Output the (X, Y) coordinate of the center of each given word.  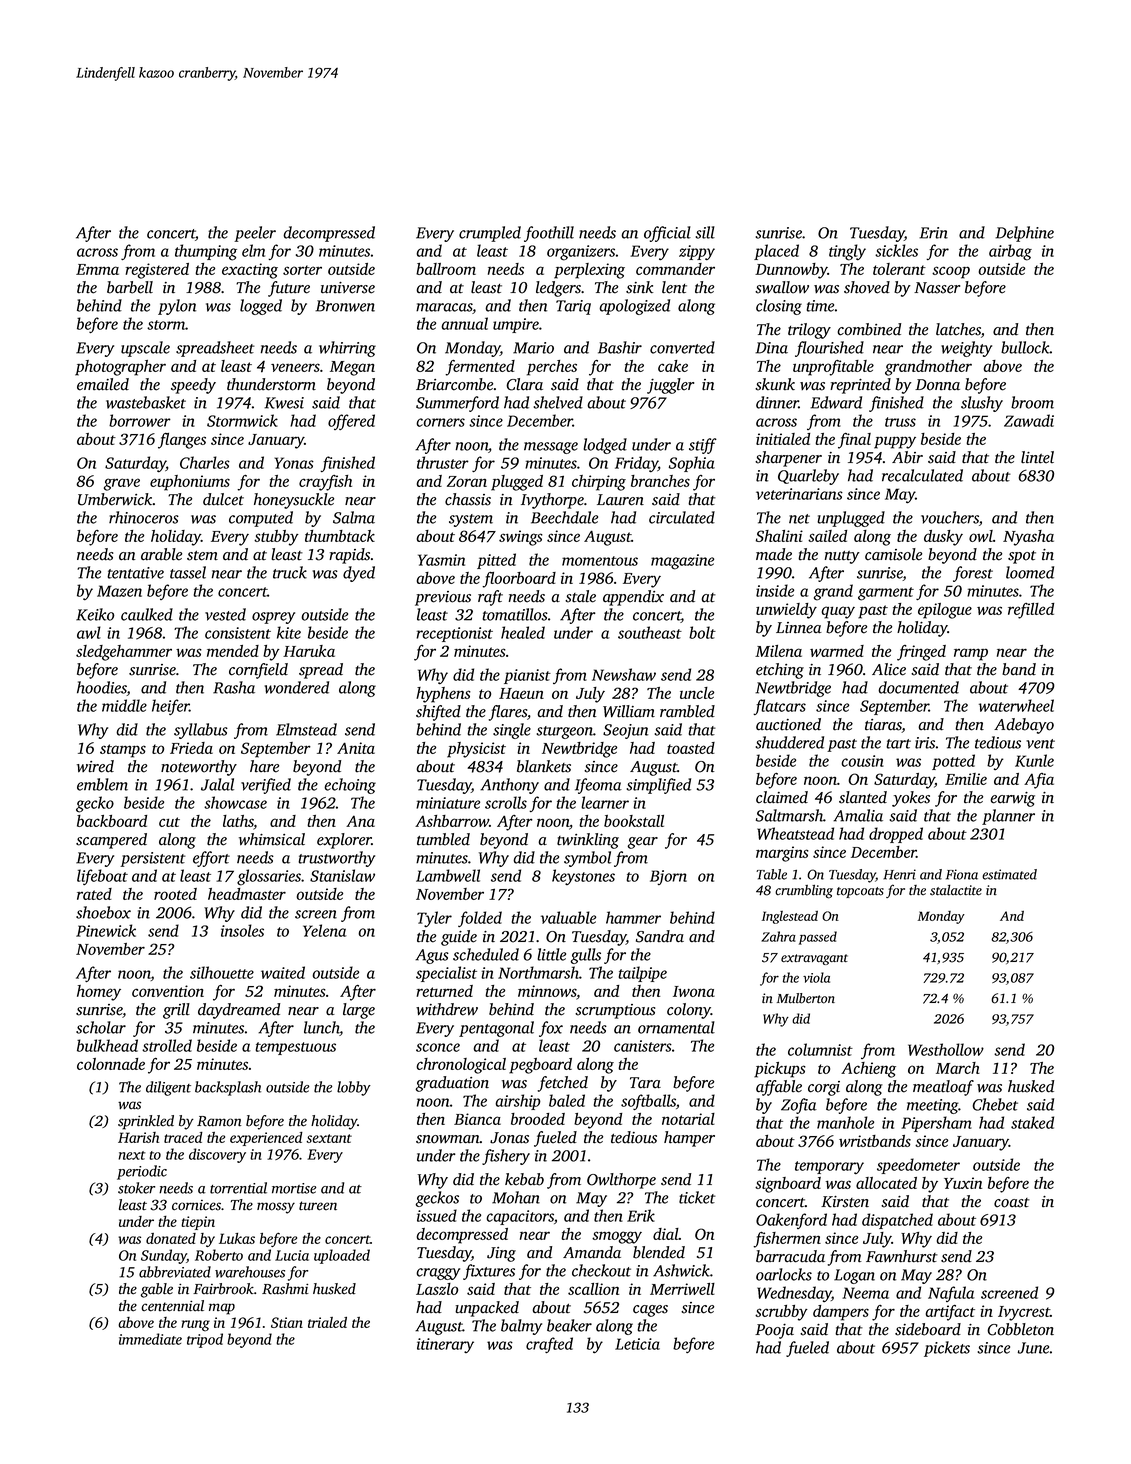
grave (122, 484)
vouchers (950, 517)
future (289, 289)
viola (816, 977)
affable (779, 1088)
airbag (1010, 252)
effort (211, 859)
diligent (168, 1088)
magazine (682, 562)
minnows (547, 991)
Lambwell (448, 875)
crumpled (490, 234)
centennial (172, 1306)
